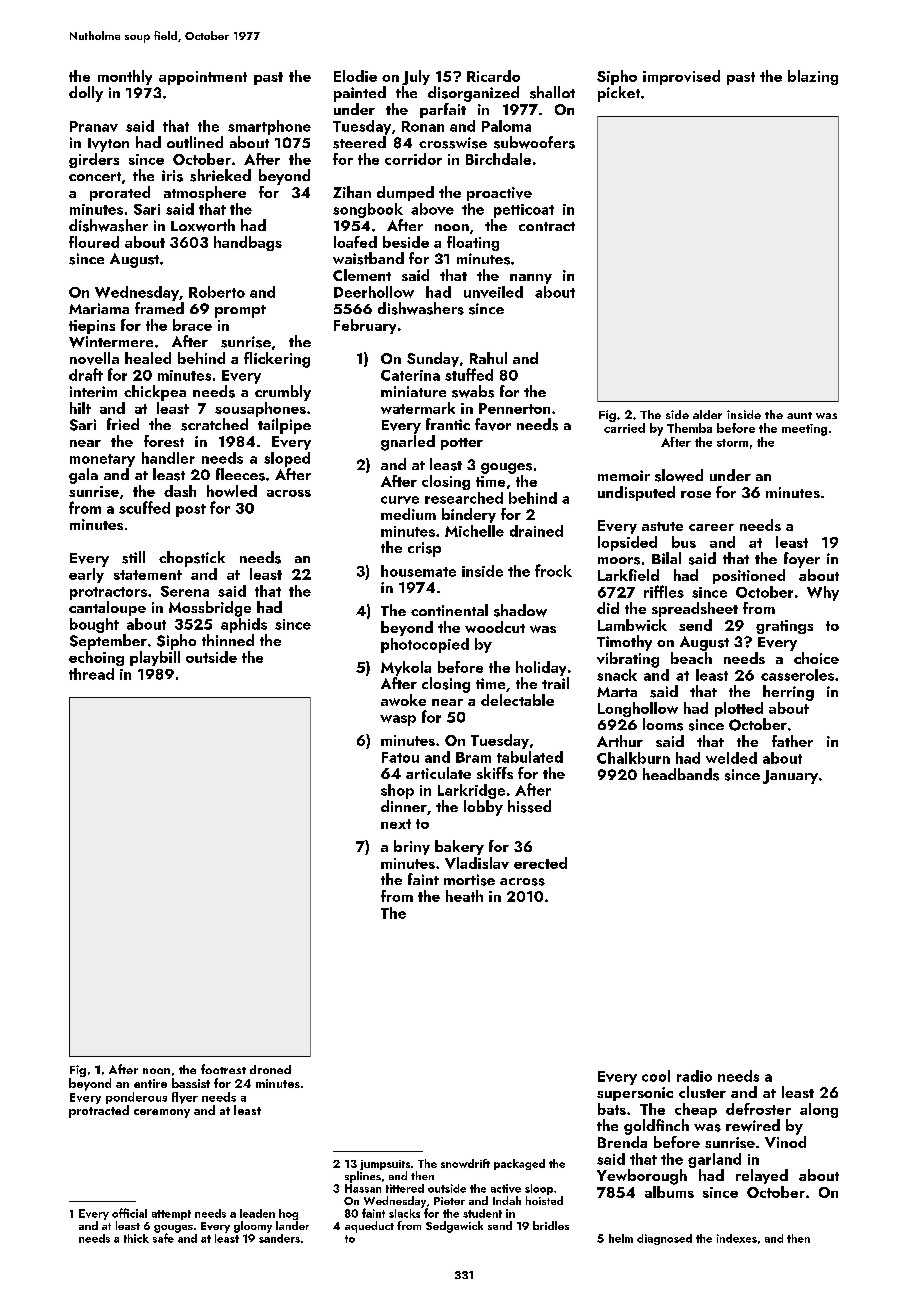  I want to click on garland, so click(714, 1160).
